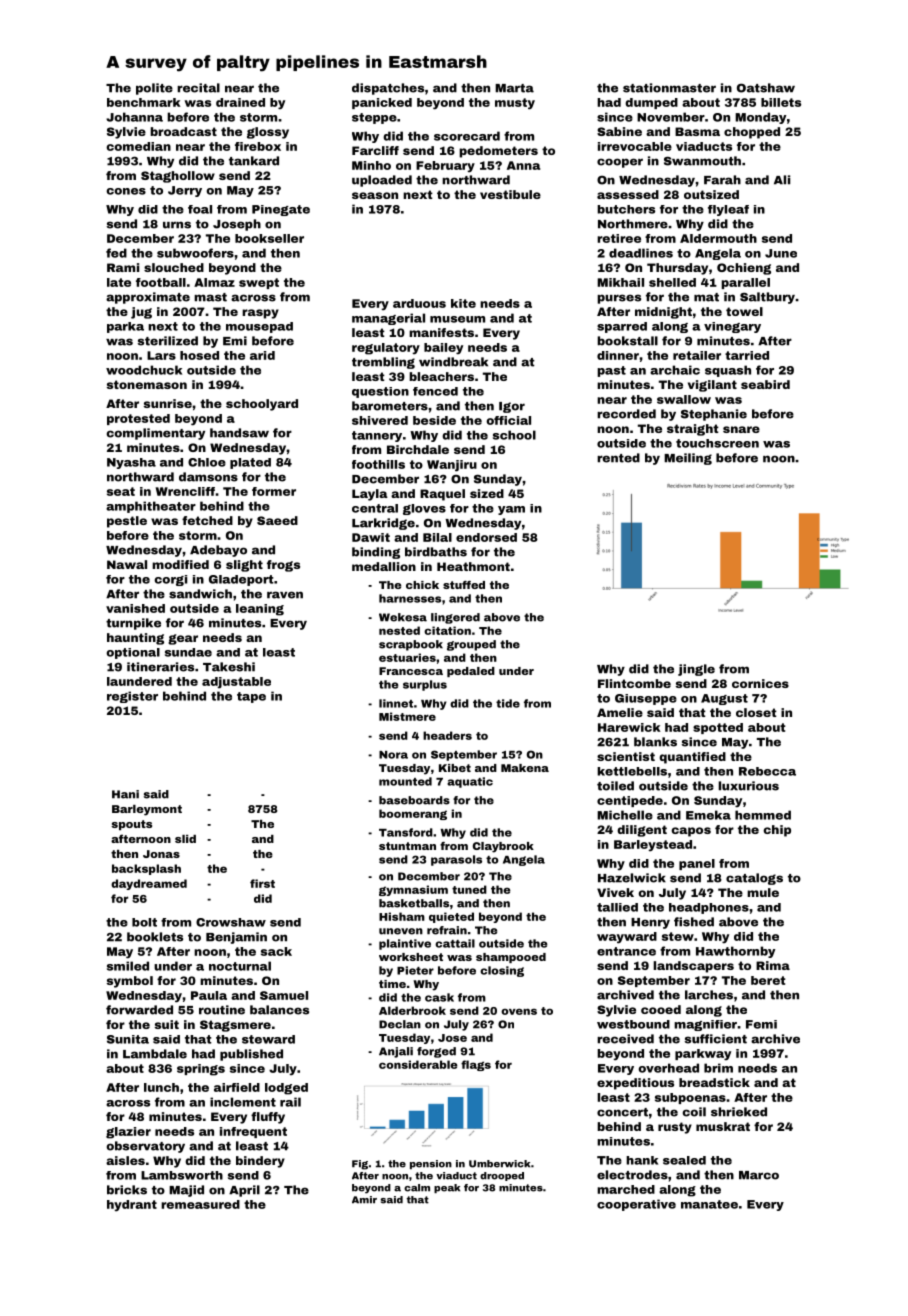 This image has width=908, height=1316. What do you see at coordinates (198, 88) in the image?
I see `recital` at bounding box center [198, 88].
